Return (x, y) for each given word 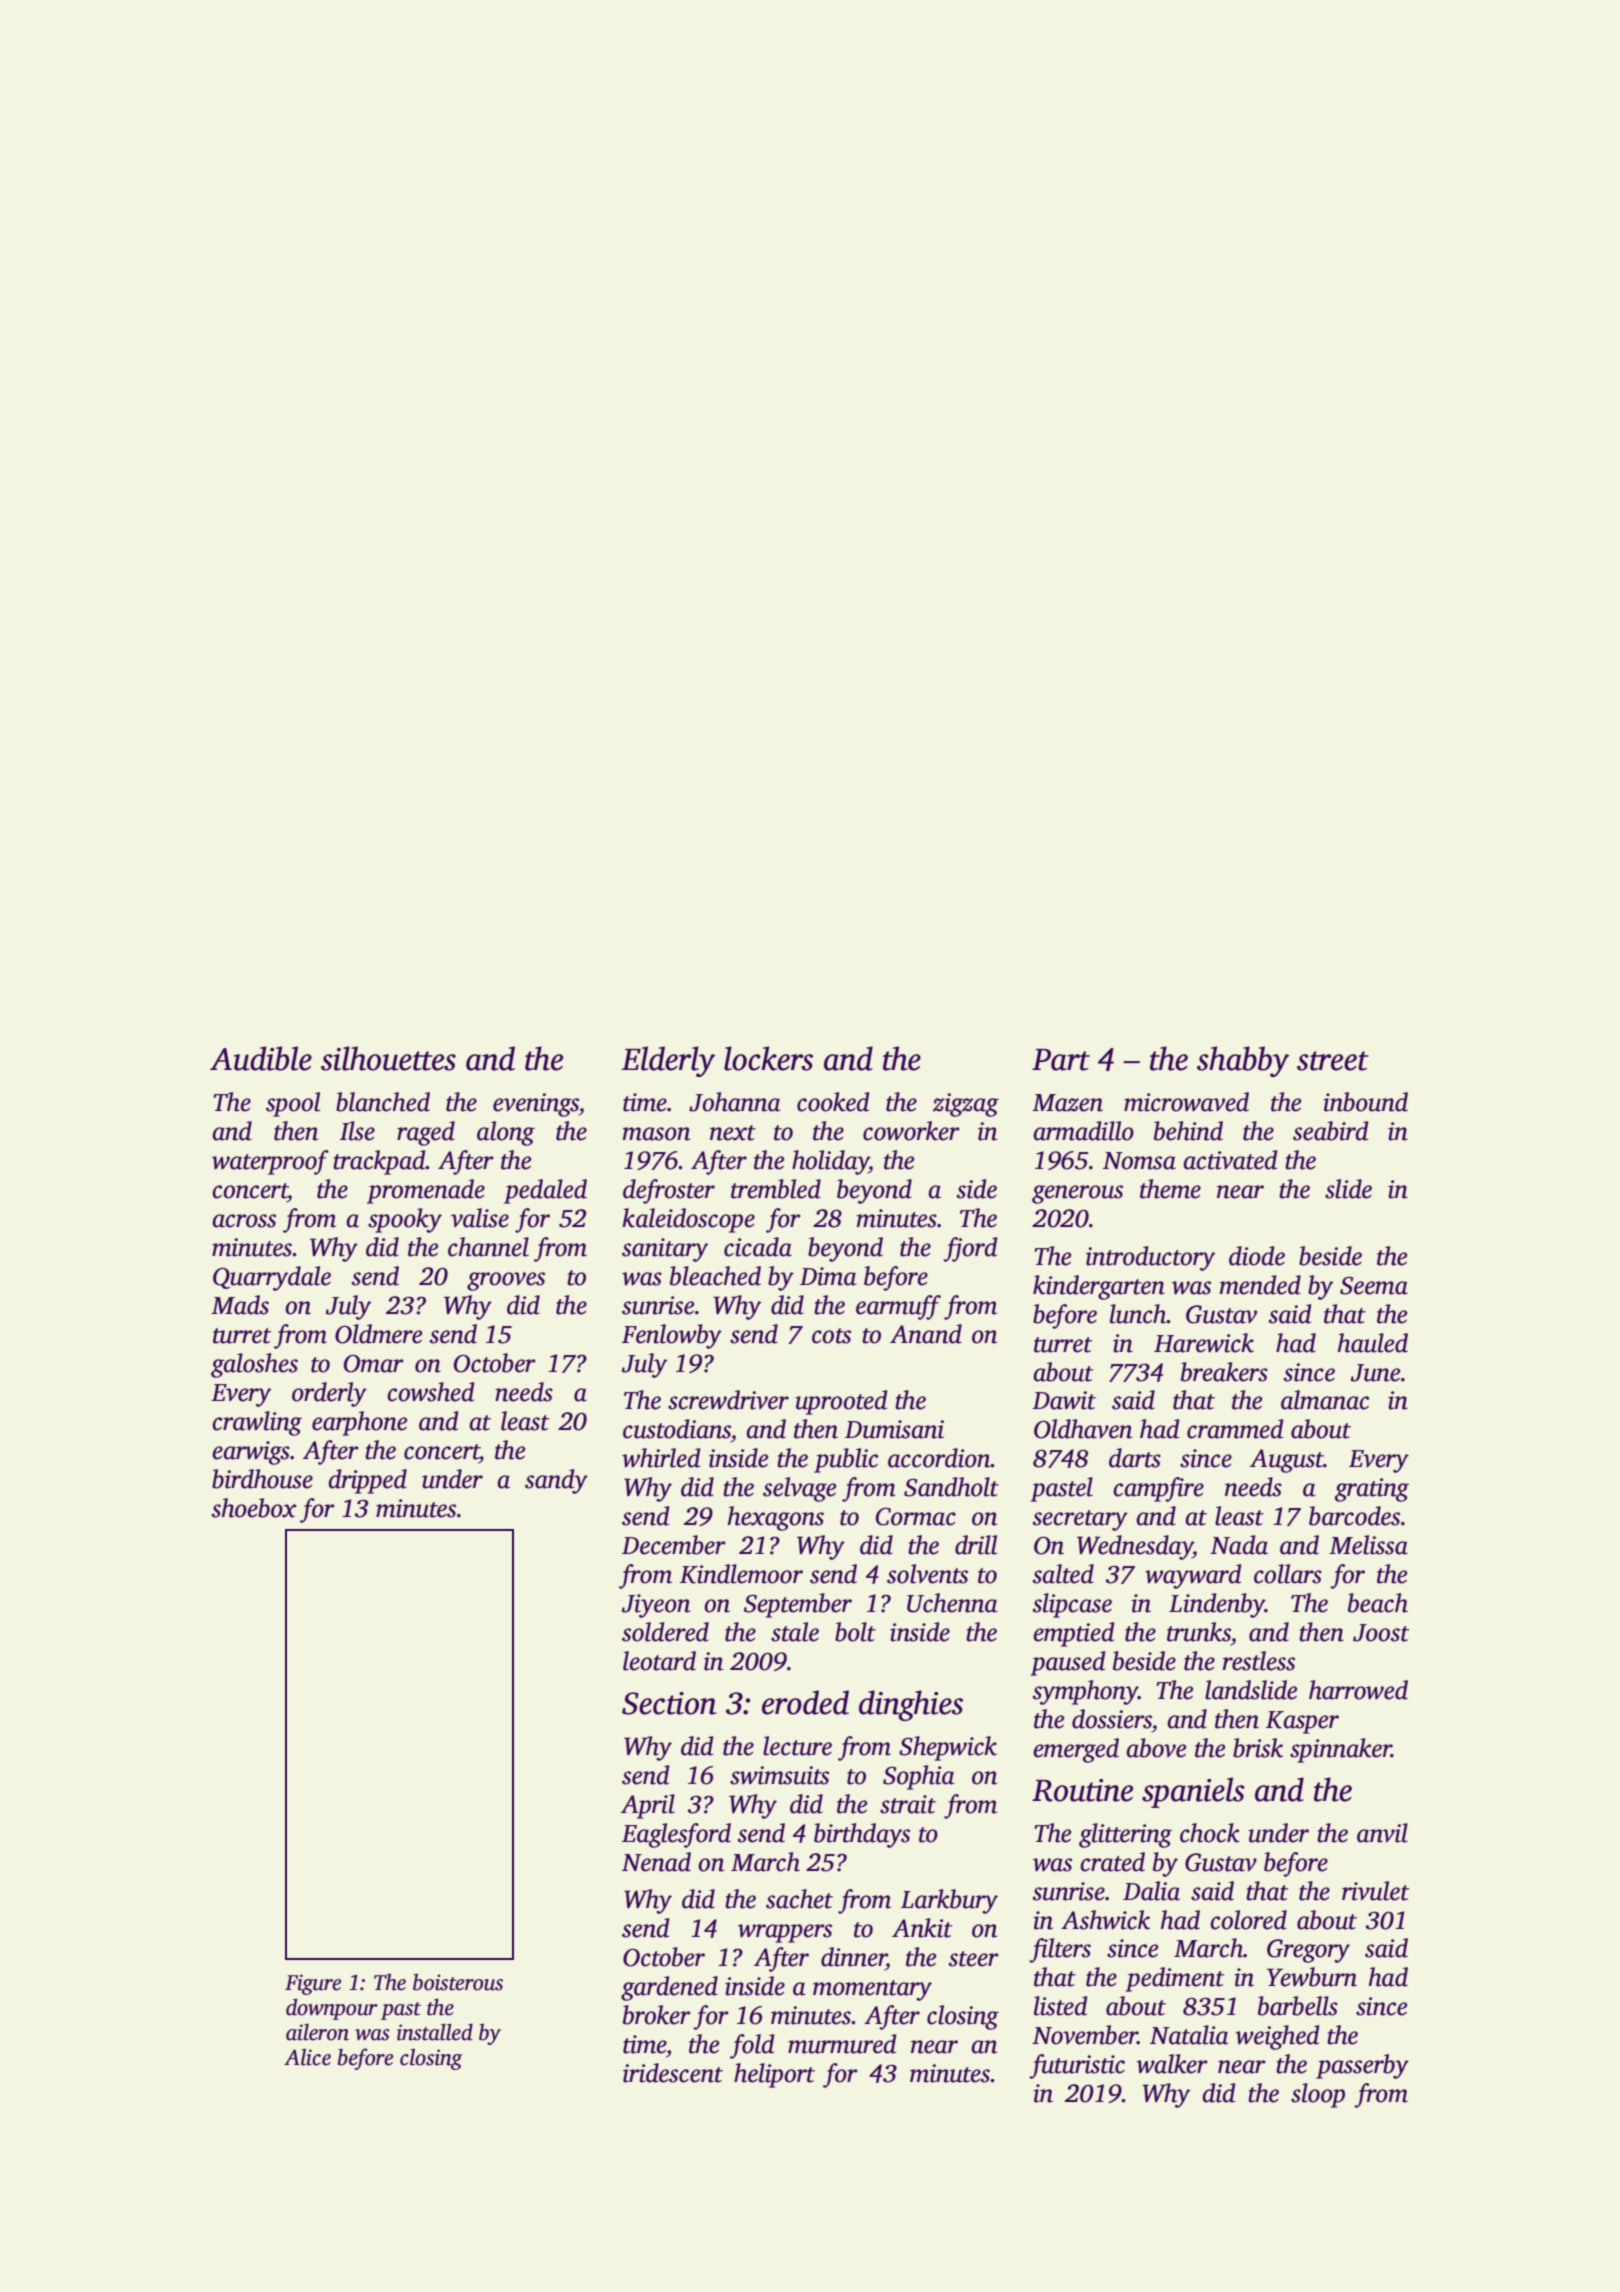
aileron (317, 2032)
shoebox (254, 1508)
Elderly (668, 1061)
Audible (261, 1058)
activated (1230, 1160)
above (1156, 1748)
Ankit (922, 1928)
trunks (1199, 1632)
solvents (927, 1574)
